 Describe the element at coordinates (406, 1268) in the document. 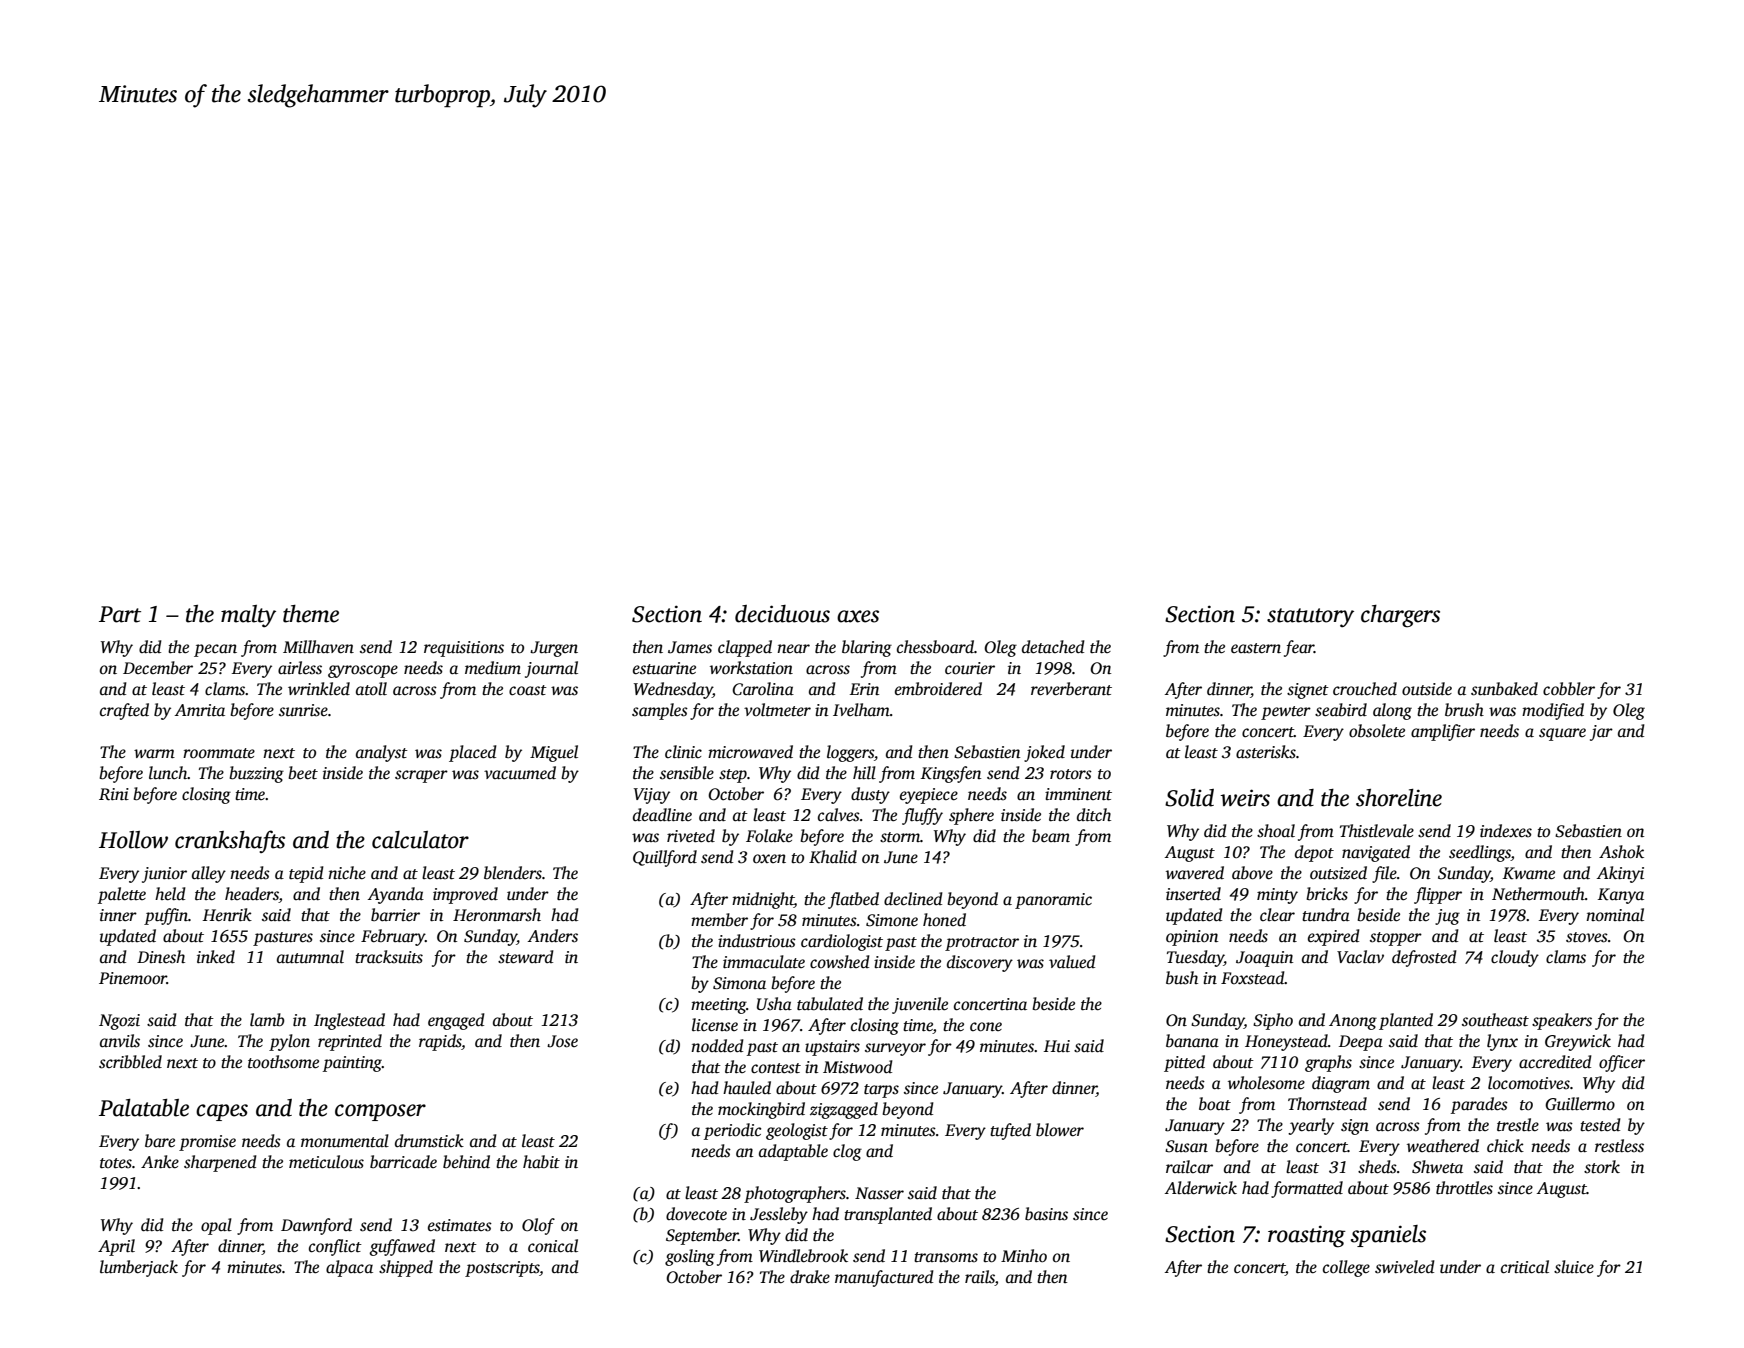

I see `shipped` at that location.
